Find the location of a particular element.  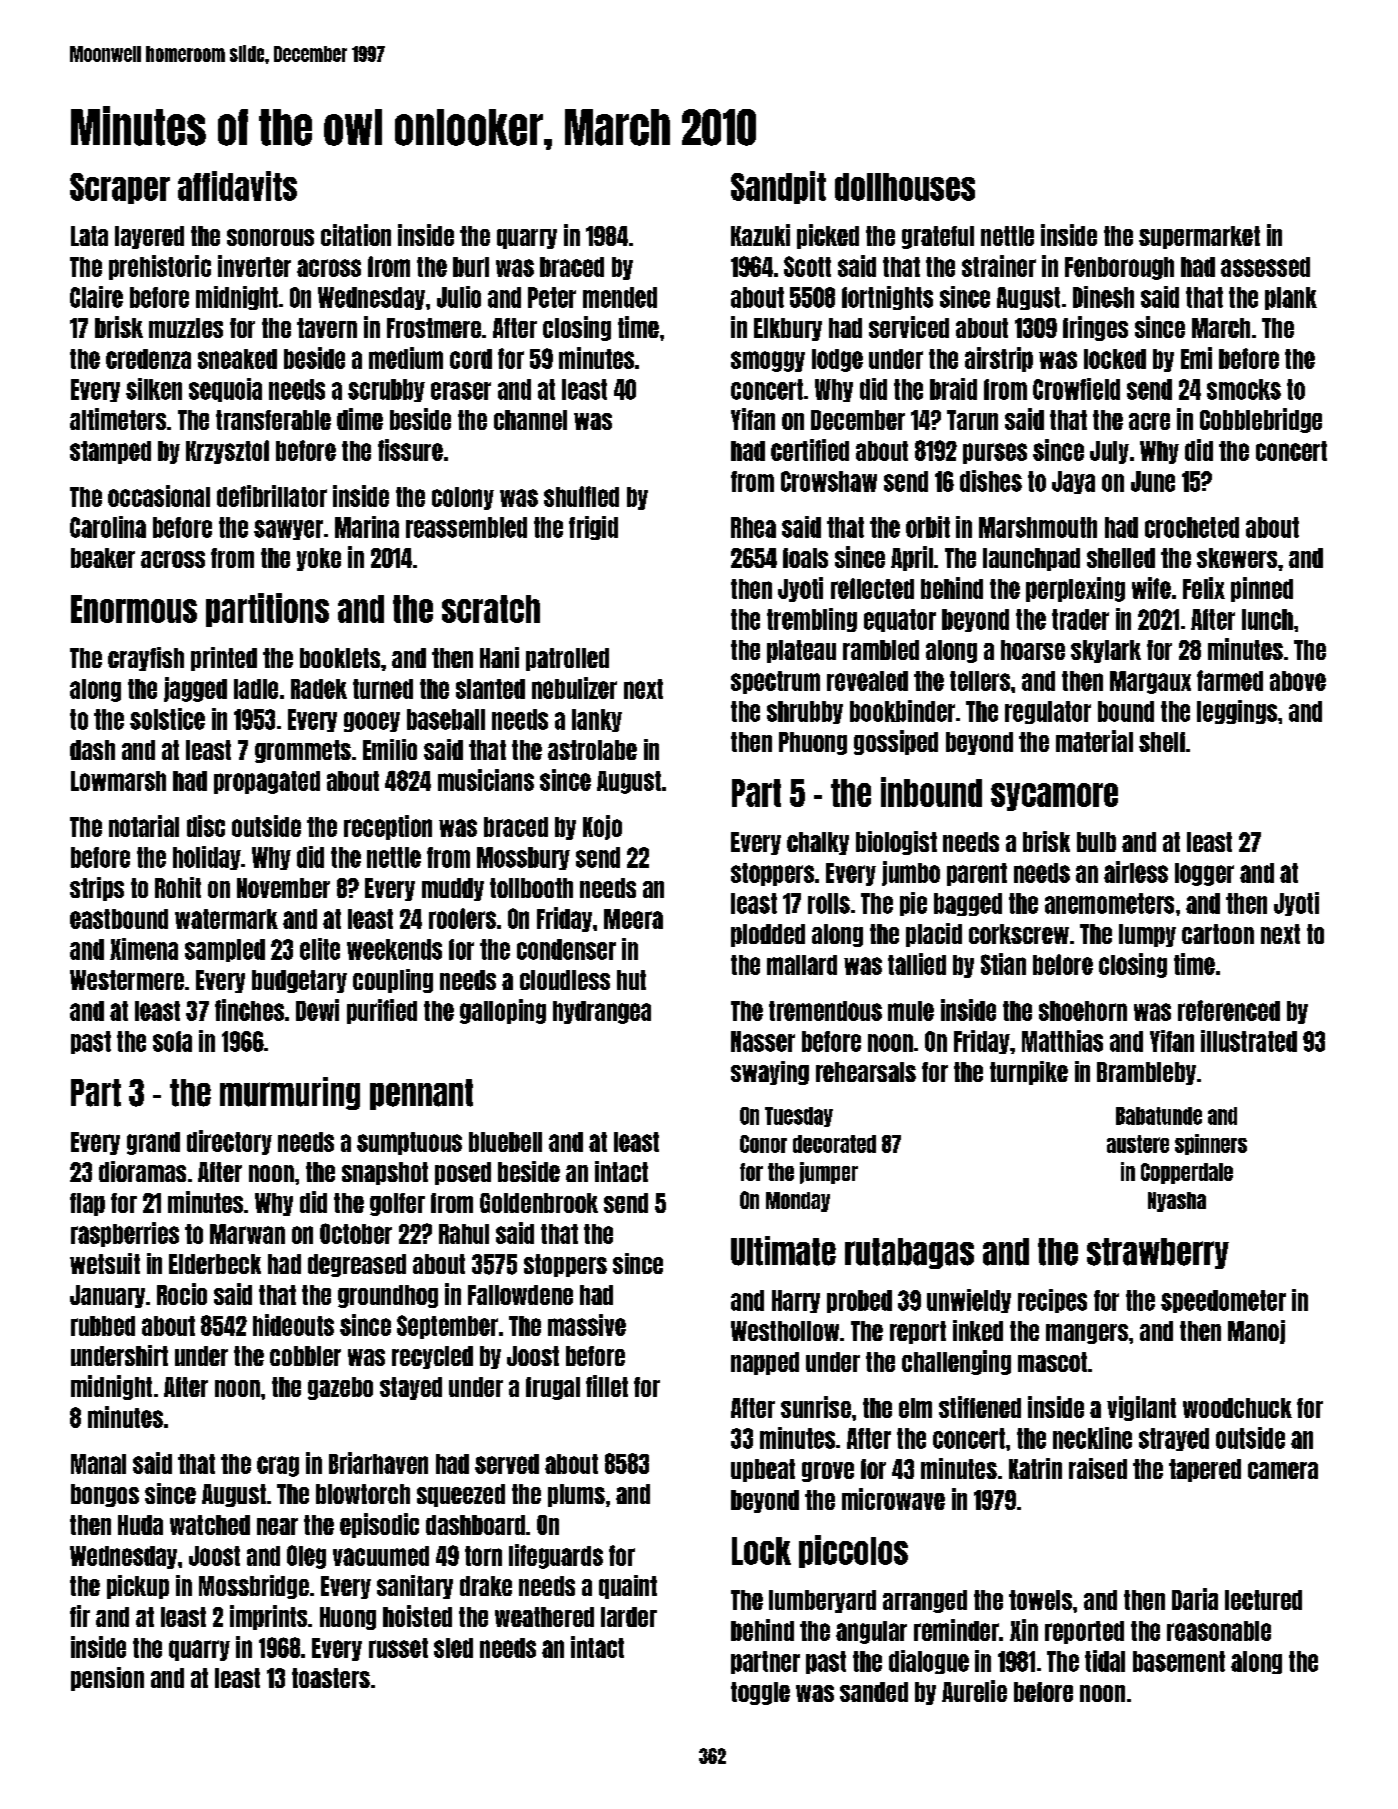

Kojo is located at coordinates (602, 827).
